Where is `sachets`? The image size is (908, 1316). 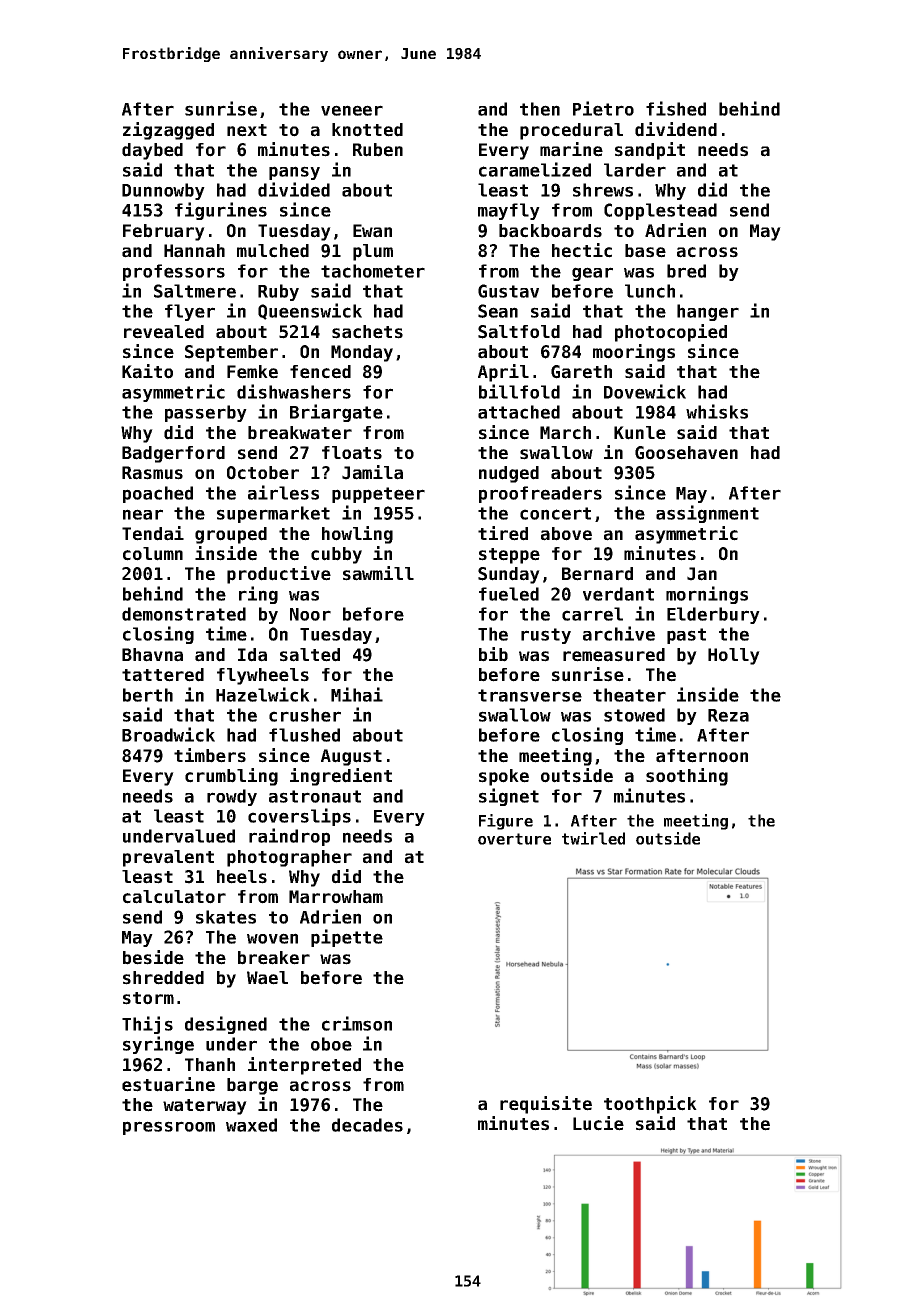 sachets is located at coordinates (367, 332).
